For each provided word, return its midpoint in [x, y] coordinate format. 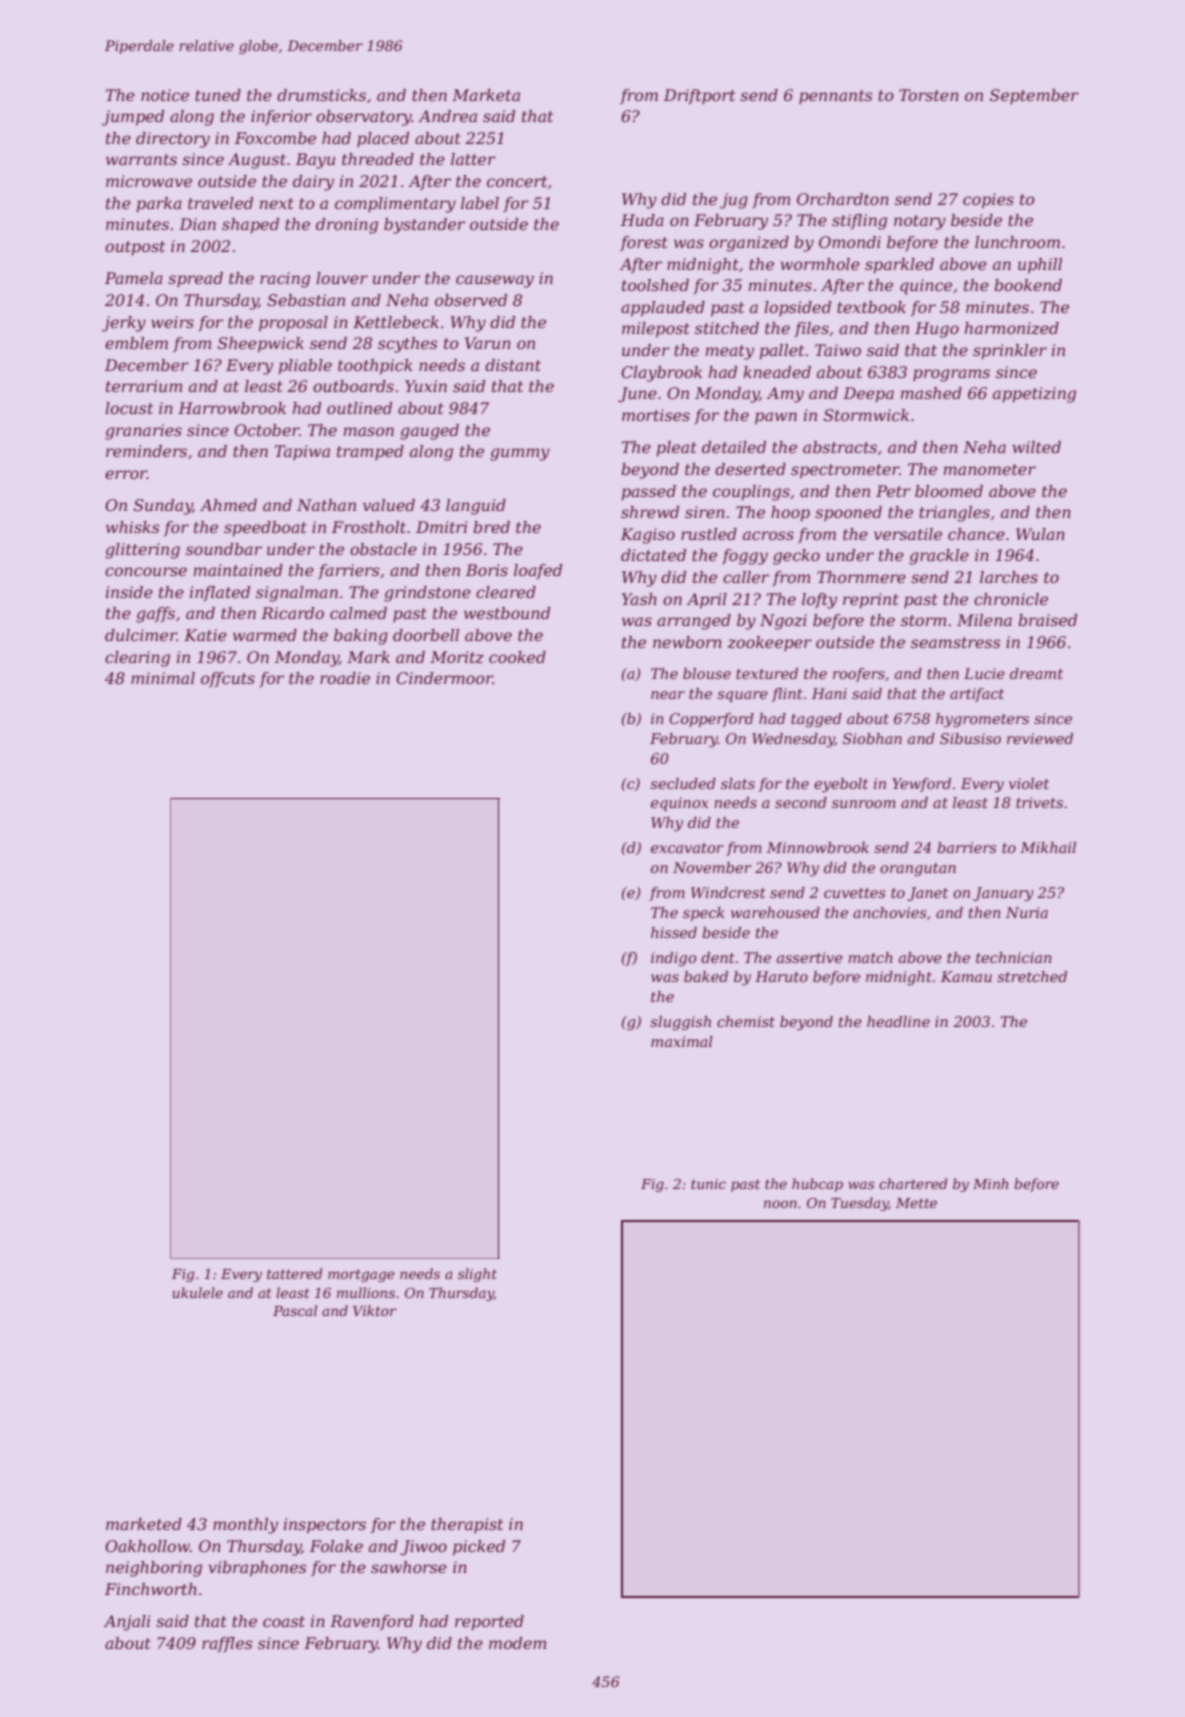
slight [477, 1275]
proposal [293, 324]
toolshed [655, 285]
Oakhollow [147, 1546]
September [1034, 97]
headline [898, 1021]
